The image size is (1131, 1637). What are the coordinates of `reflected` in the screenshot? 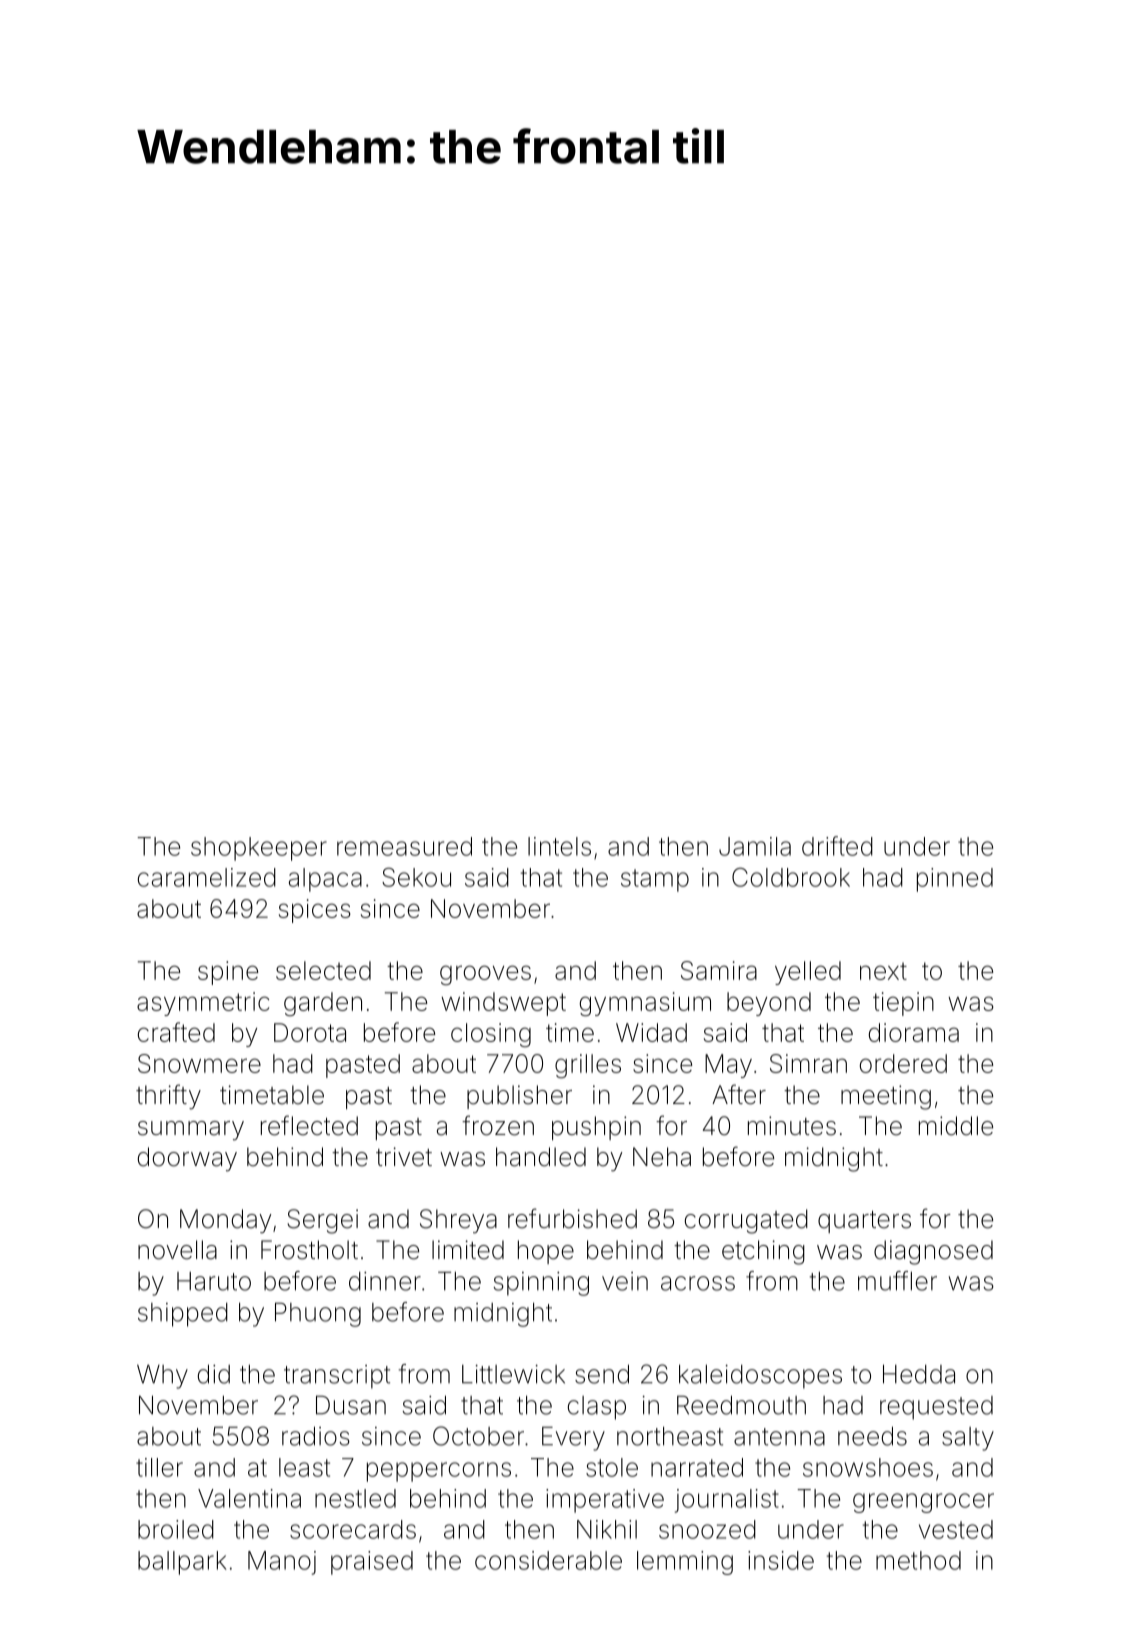 It's located at (309, 1125).
